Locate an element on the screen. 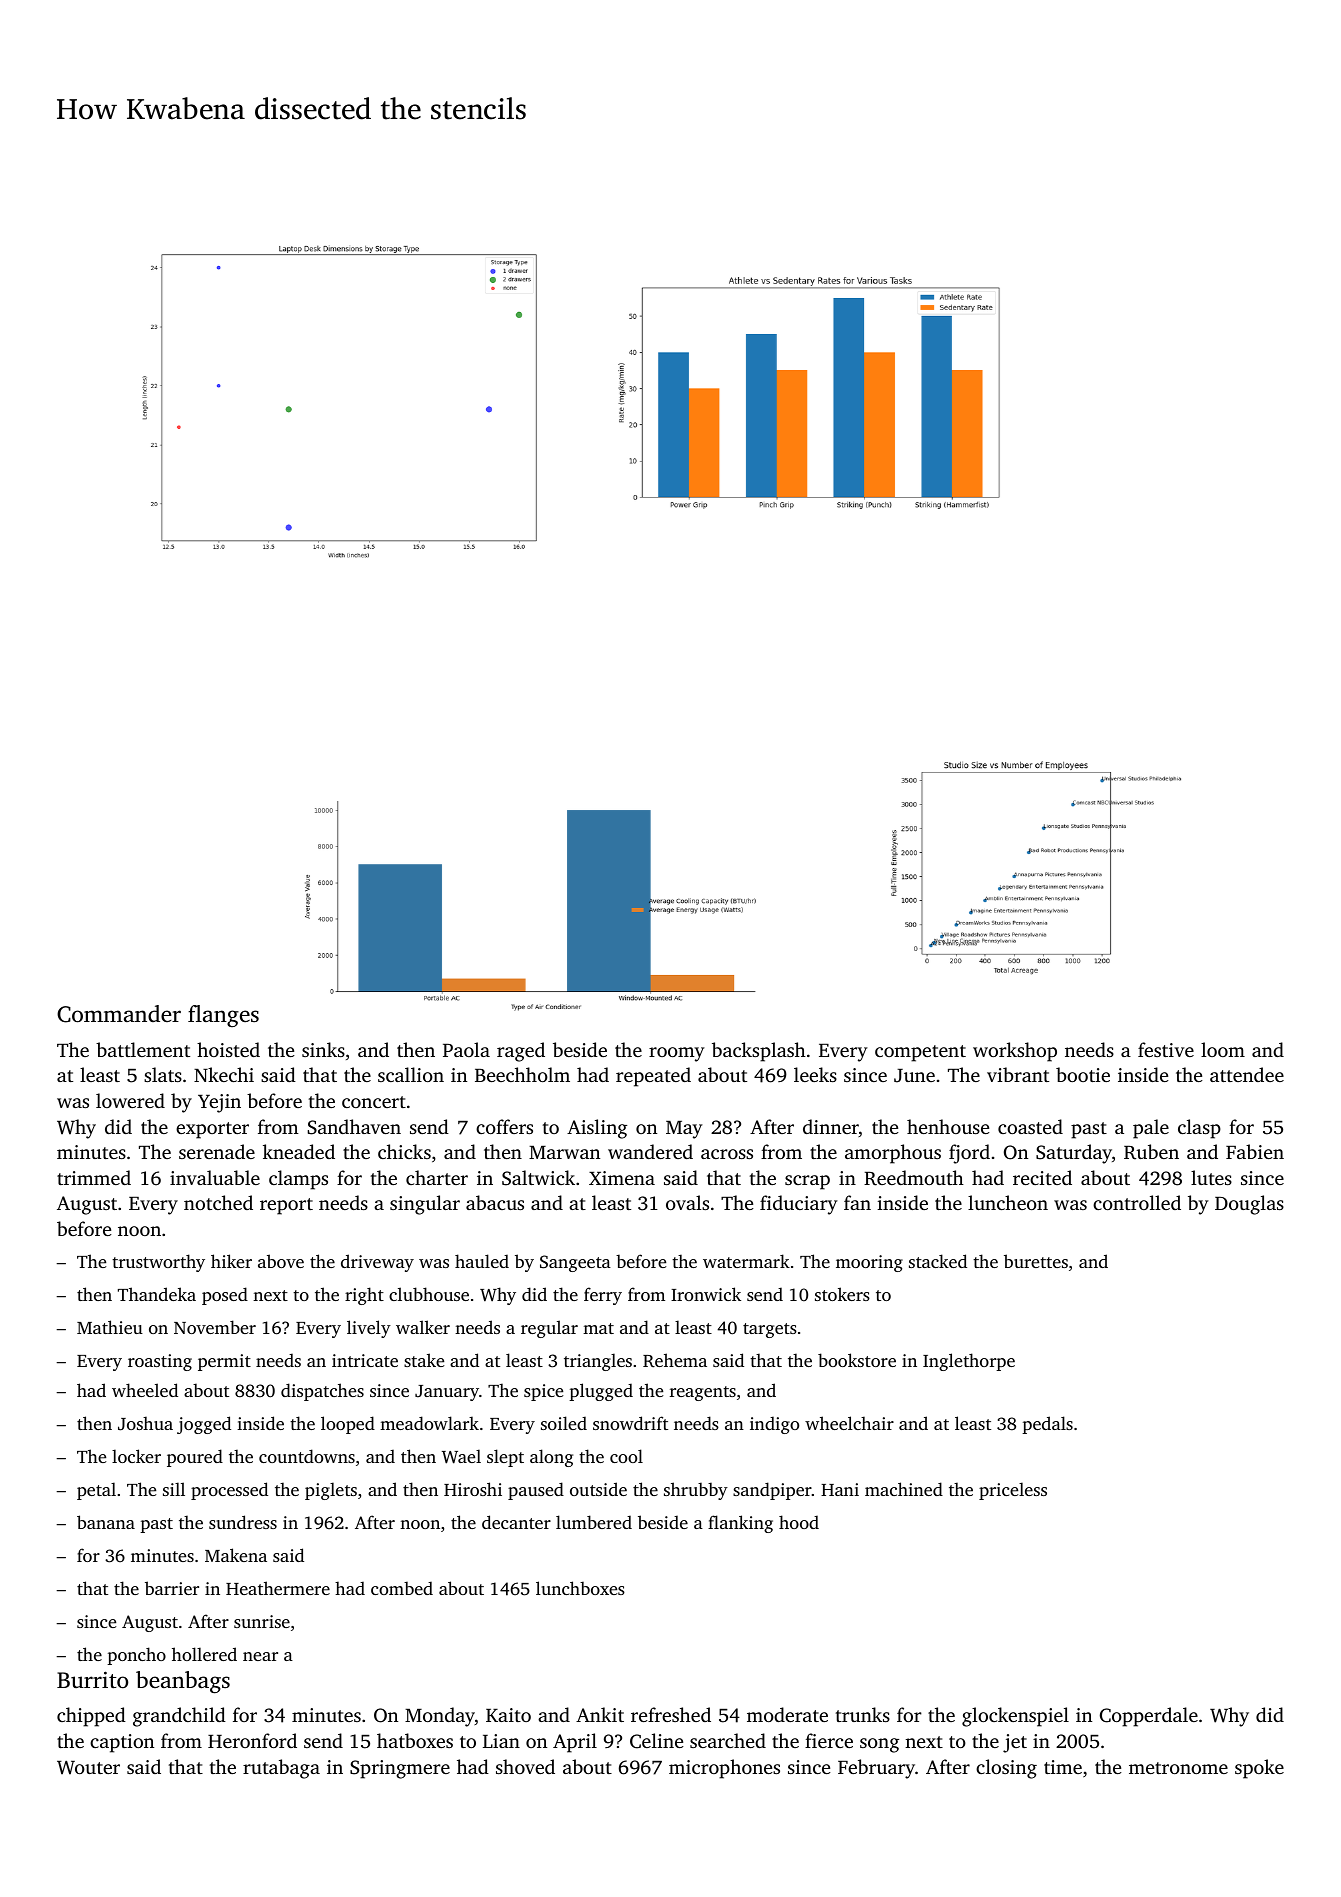 The image size is (1341, 1897). dispatches is located at coordinates (322, 1392).
